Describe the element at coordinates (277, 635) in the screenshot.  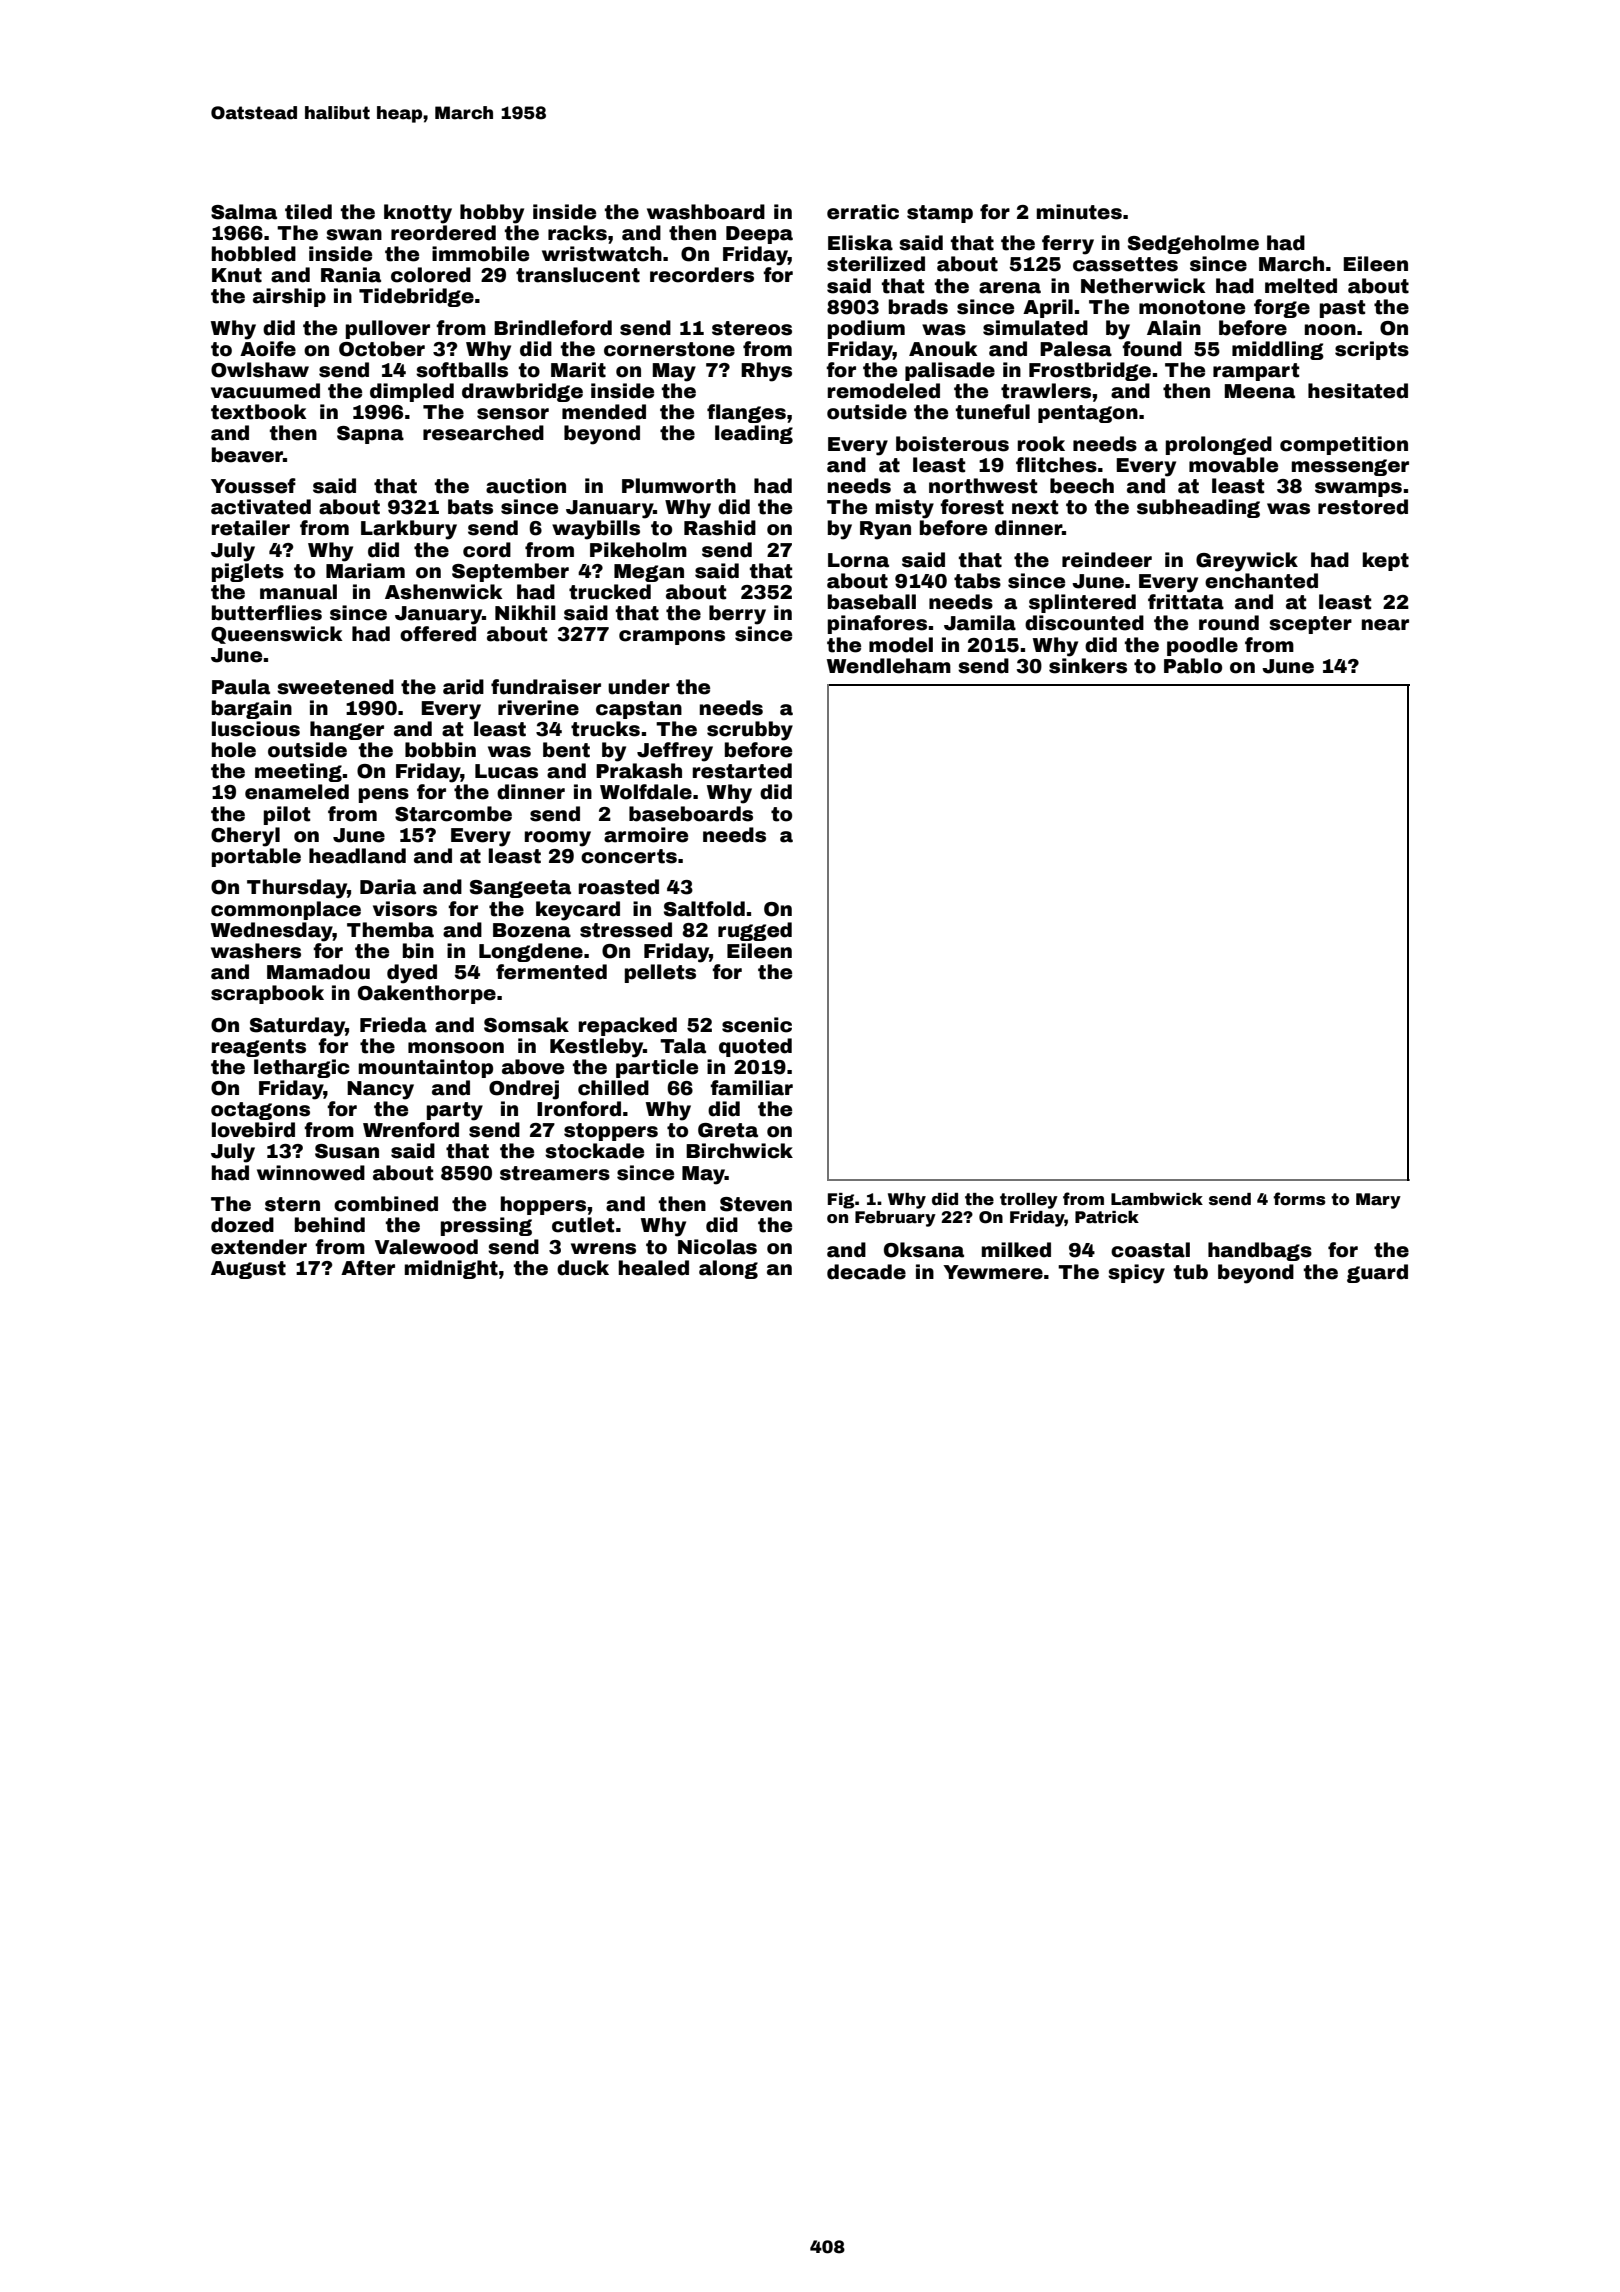
I see `Queenswick` at that location.
